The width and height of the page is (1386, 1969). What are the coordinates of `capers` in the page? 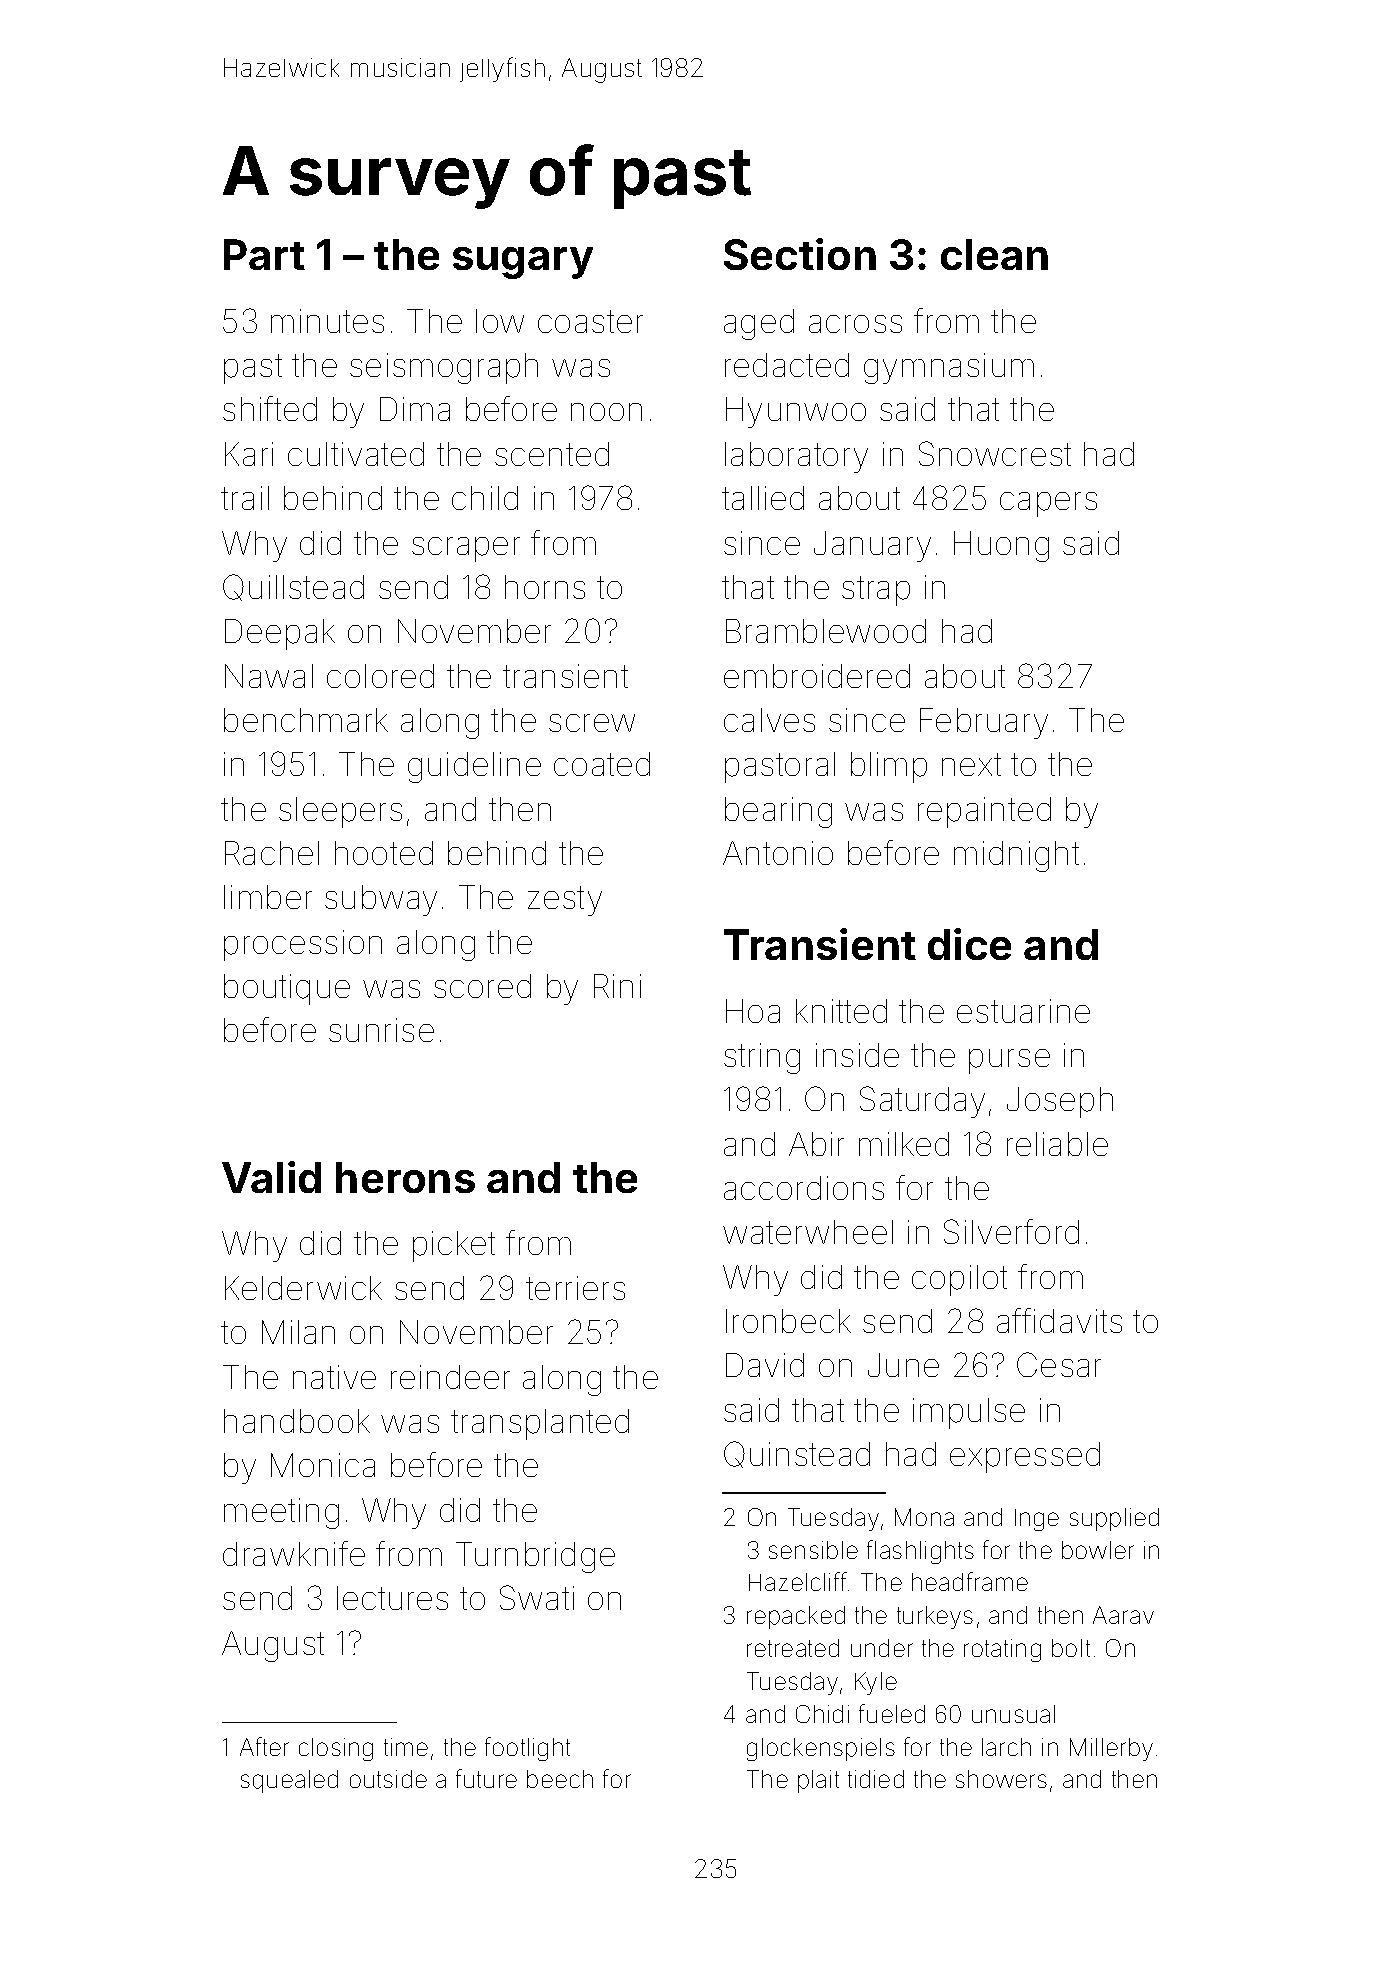 It's located at (1048, 504).
